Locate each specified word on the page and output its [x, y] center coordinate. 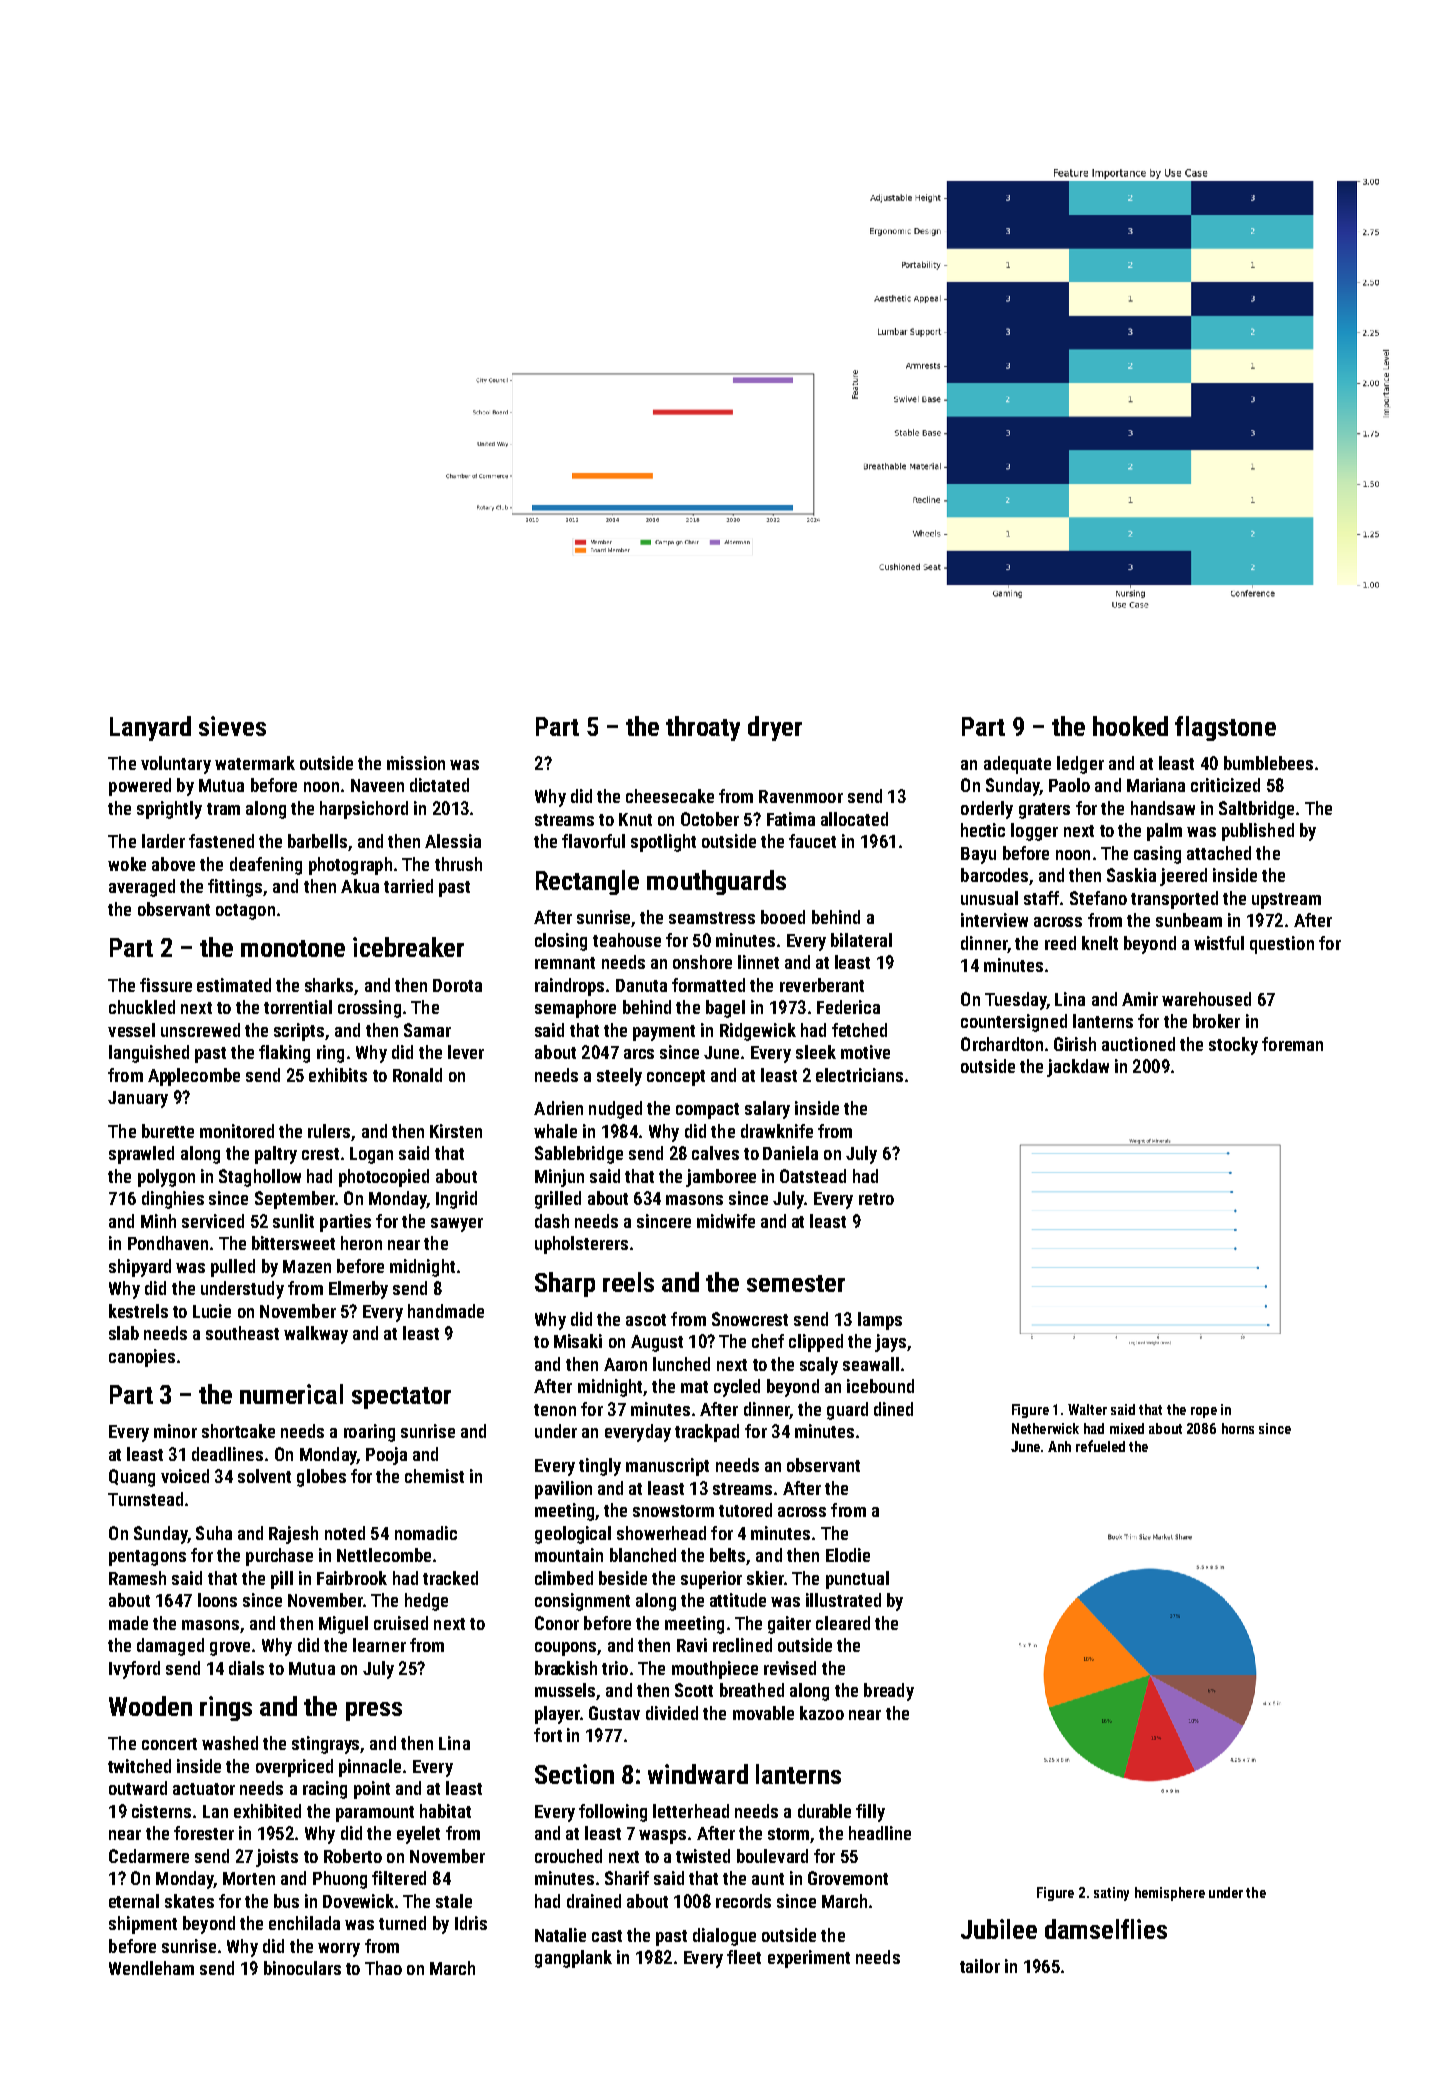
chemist [434, 1476]
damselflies [1106, 1929]
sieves [232, 726]
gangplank [573, 1959]
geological [573, 1535]
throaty [703, 728]
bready [889, 1692]
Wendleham [151, 1968]
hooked [1130, 726]
